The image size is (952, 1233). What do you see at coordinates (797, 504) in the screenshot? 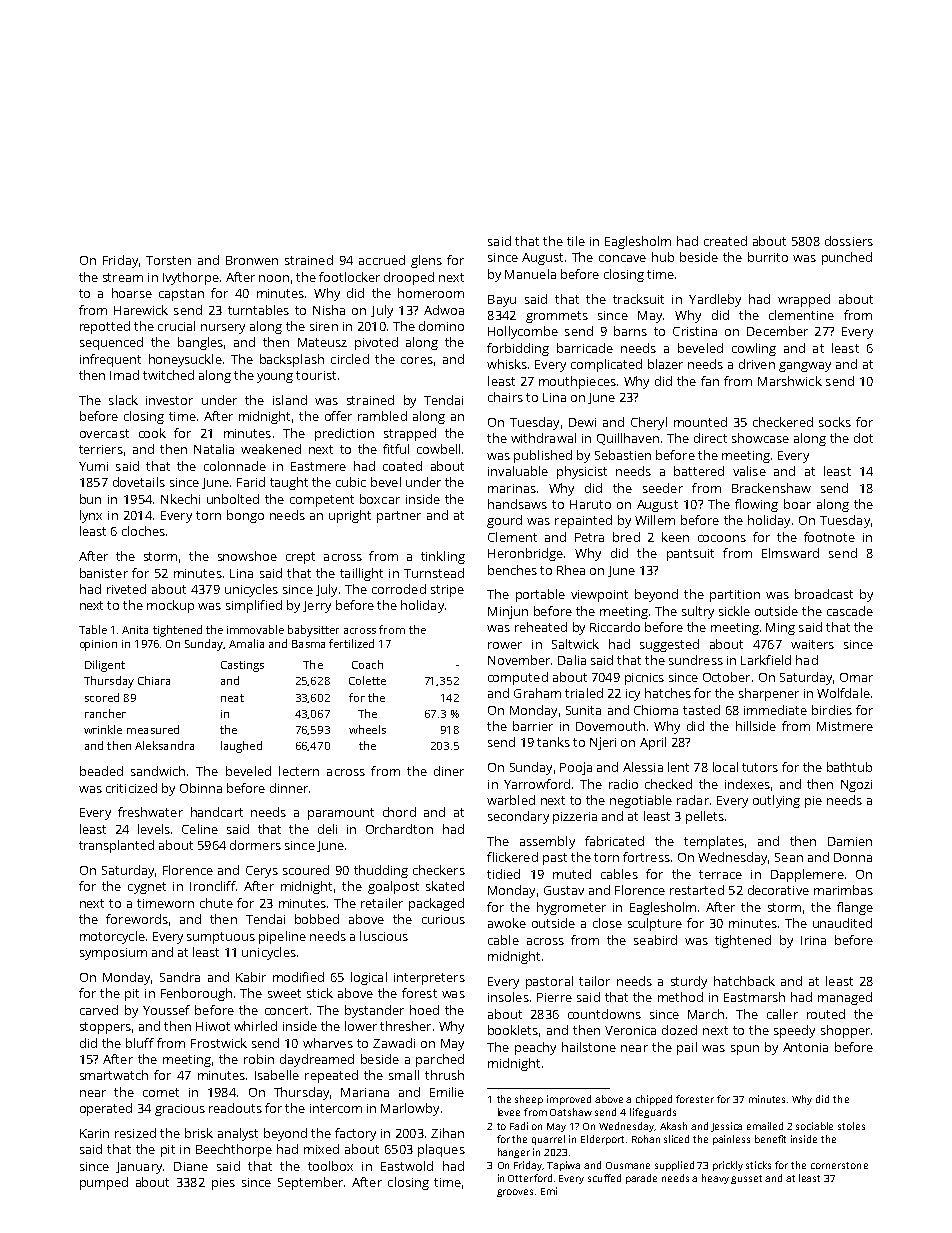
I see `boar` at bounding box center [797, 504].
